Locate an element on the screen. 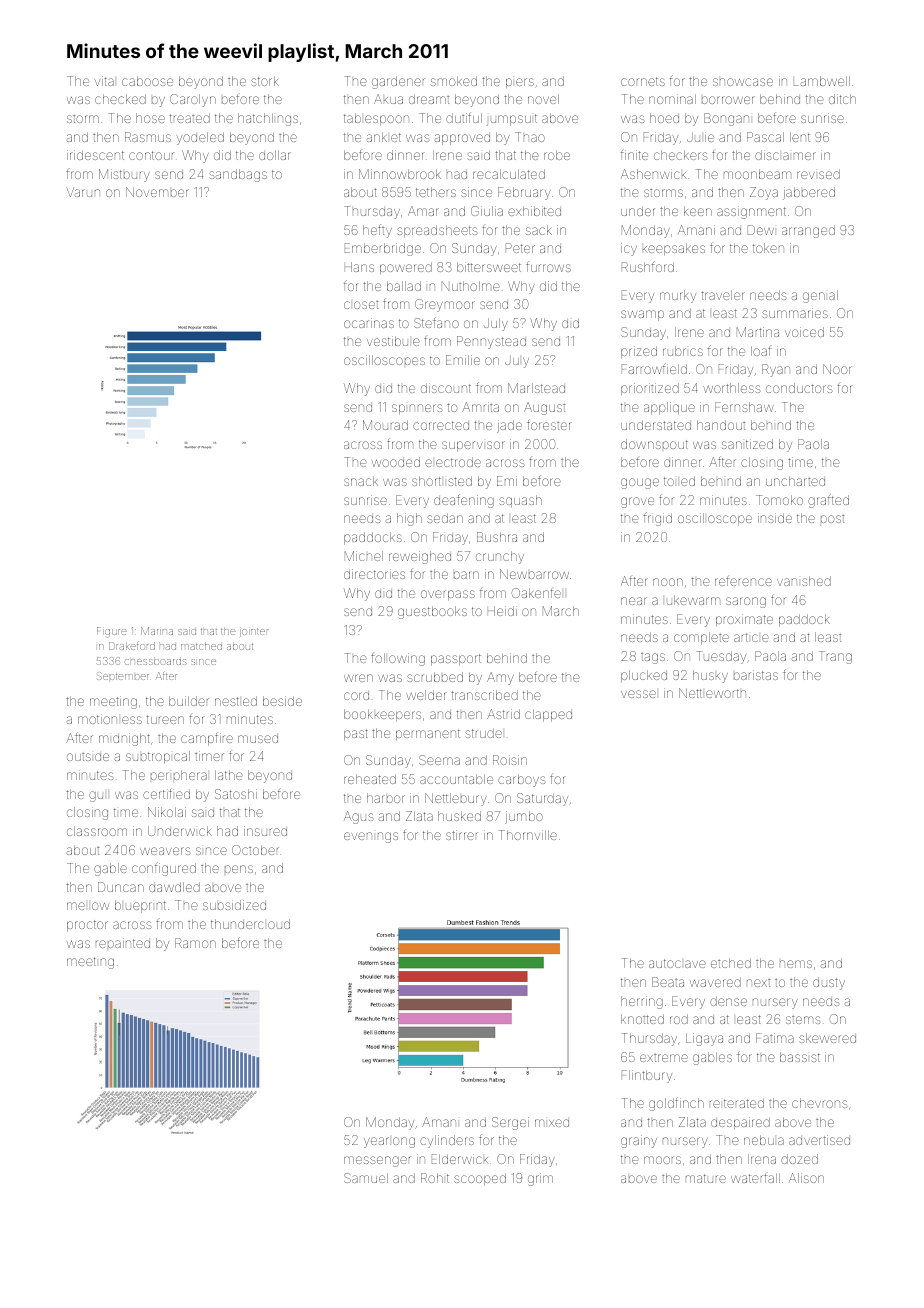 The width and height of the screenshot is (924, 1308). piers is located at coordinates (520, 83).
